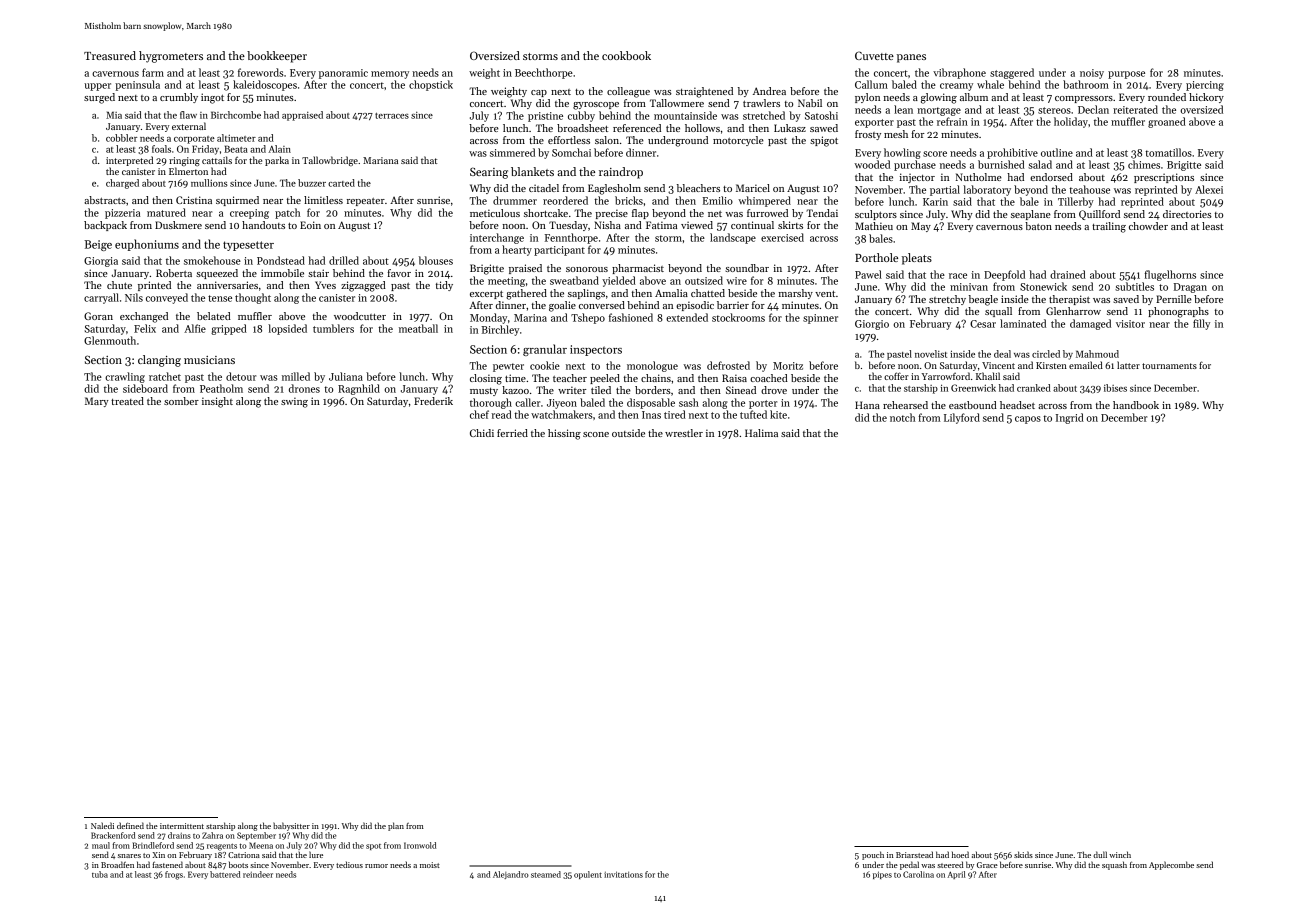  I want to click on invitations, so click(623, 874).
